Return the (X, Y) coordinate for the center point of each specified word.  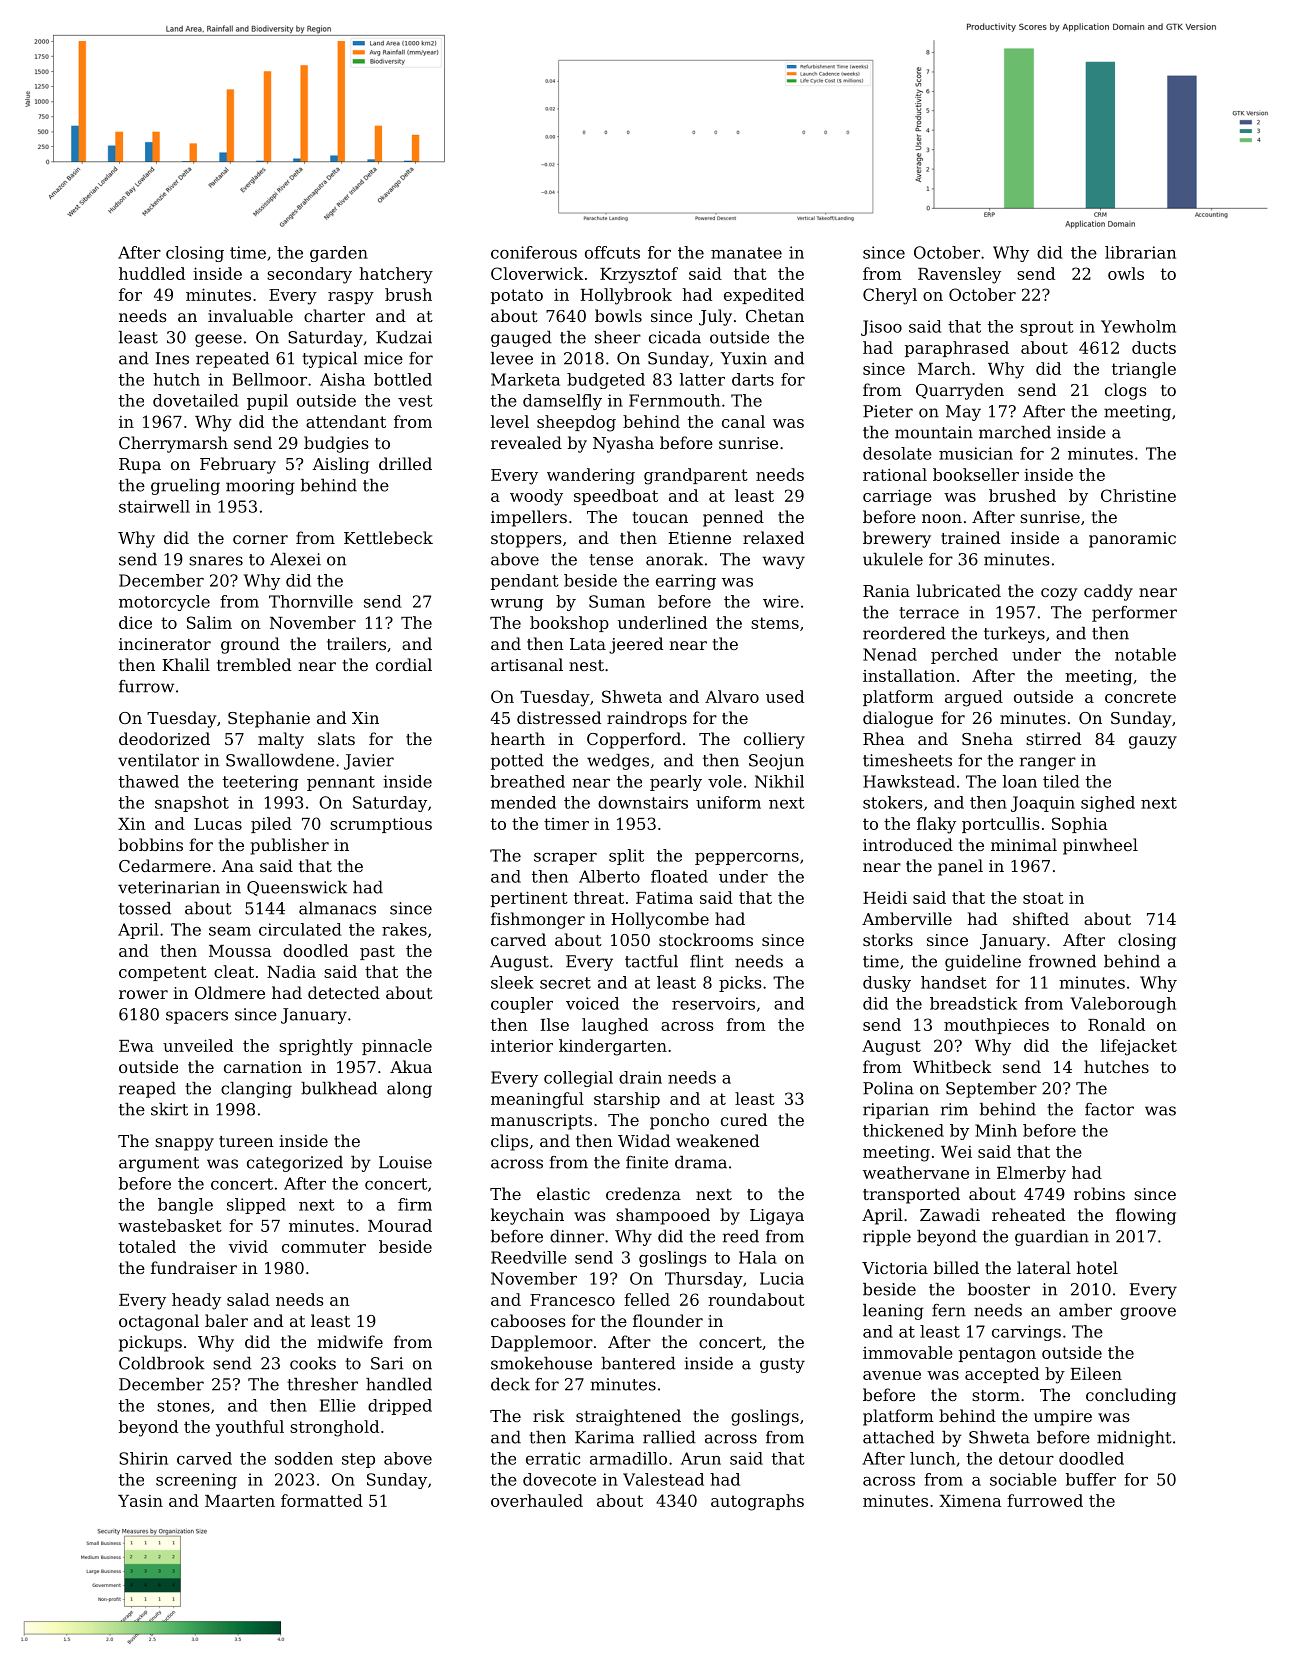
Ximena (970, 1500)
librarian (1140, 252)
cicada (675, 337)
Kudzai (404, 337)
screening (196, 1481)
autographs (757, 1502)
